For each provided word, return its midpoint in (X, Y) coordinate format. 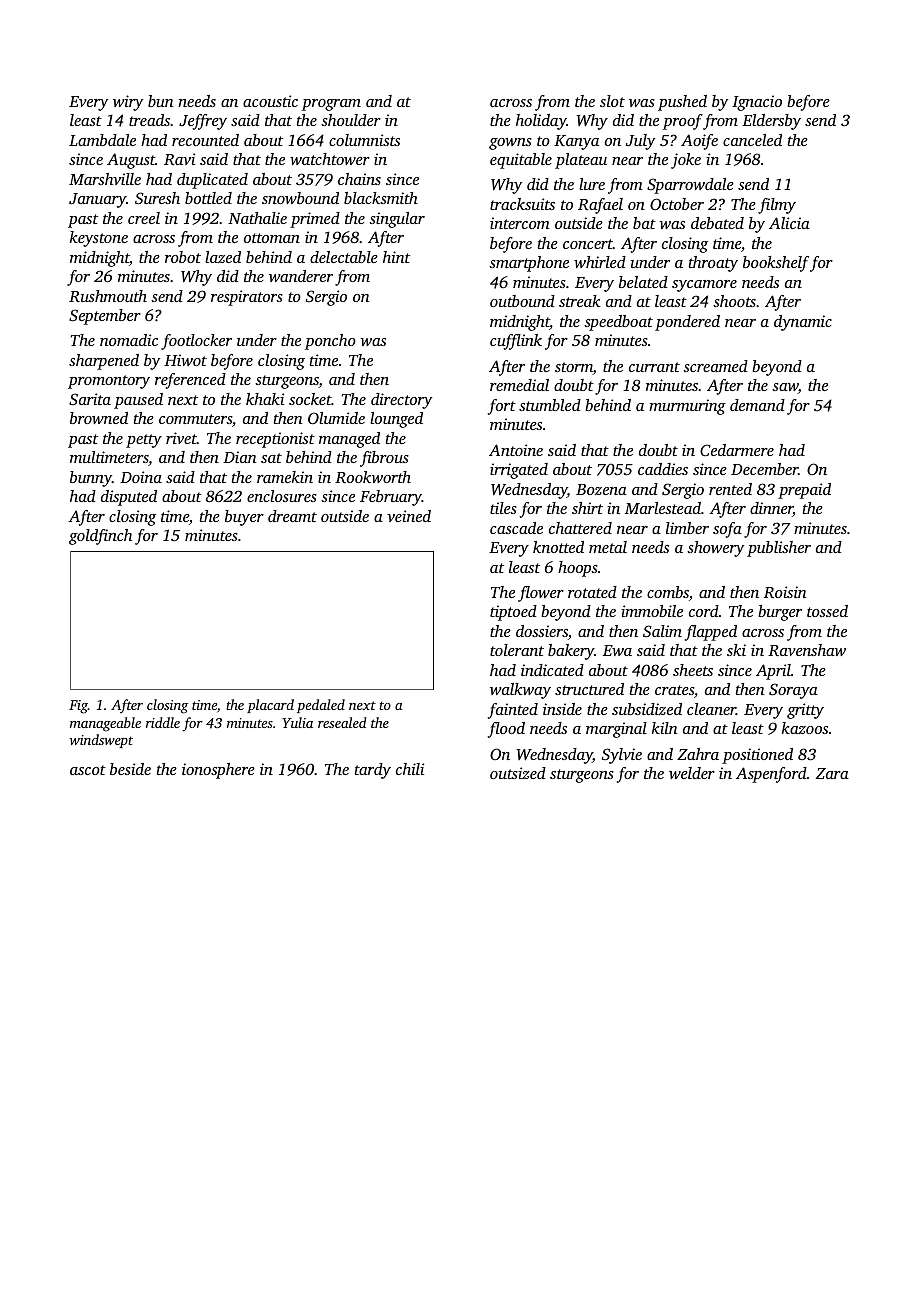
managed (349, 440)
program (331, 105)
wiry (128, 103)
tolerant (517, 650)
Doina (141, 477)
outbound (522, 301)
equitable (521, 161)
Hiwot (185, 360)
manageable (105, 724)
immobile (652, 611)
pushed (682, 103)
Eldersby (771, 122)
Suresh (157, 198)
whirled (600, 262)
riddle (163, 722)
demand (757, 405)
